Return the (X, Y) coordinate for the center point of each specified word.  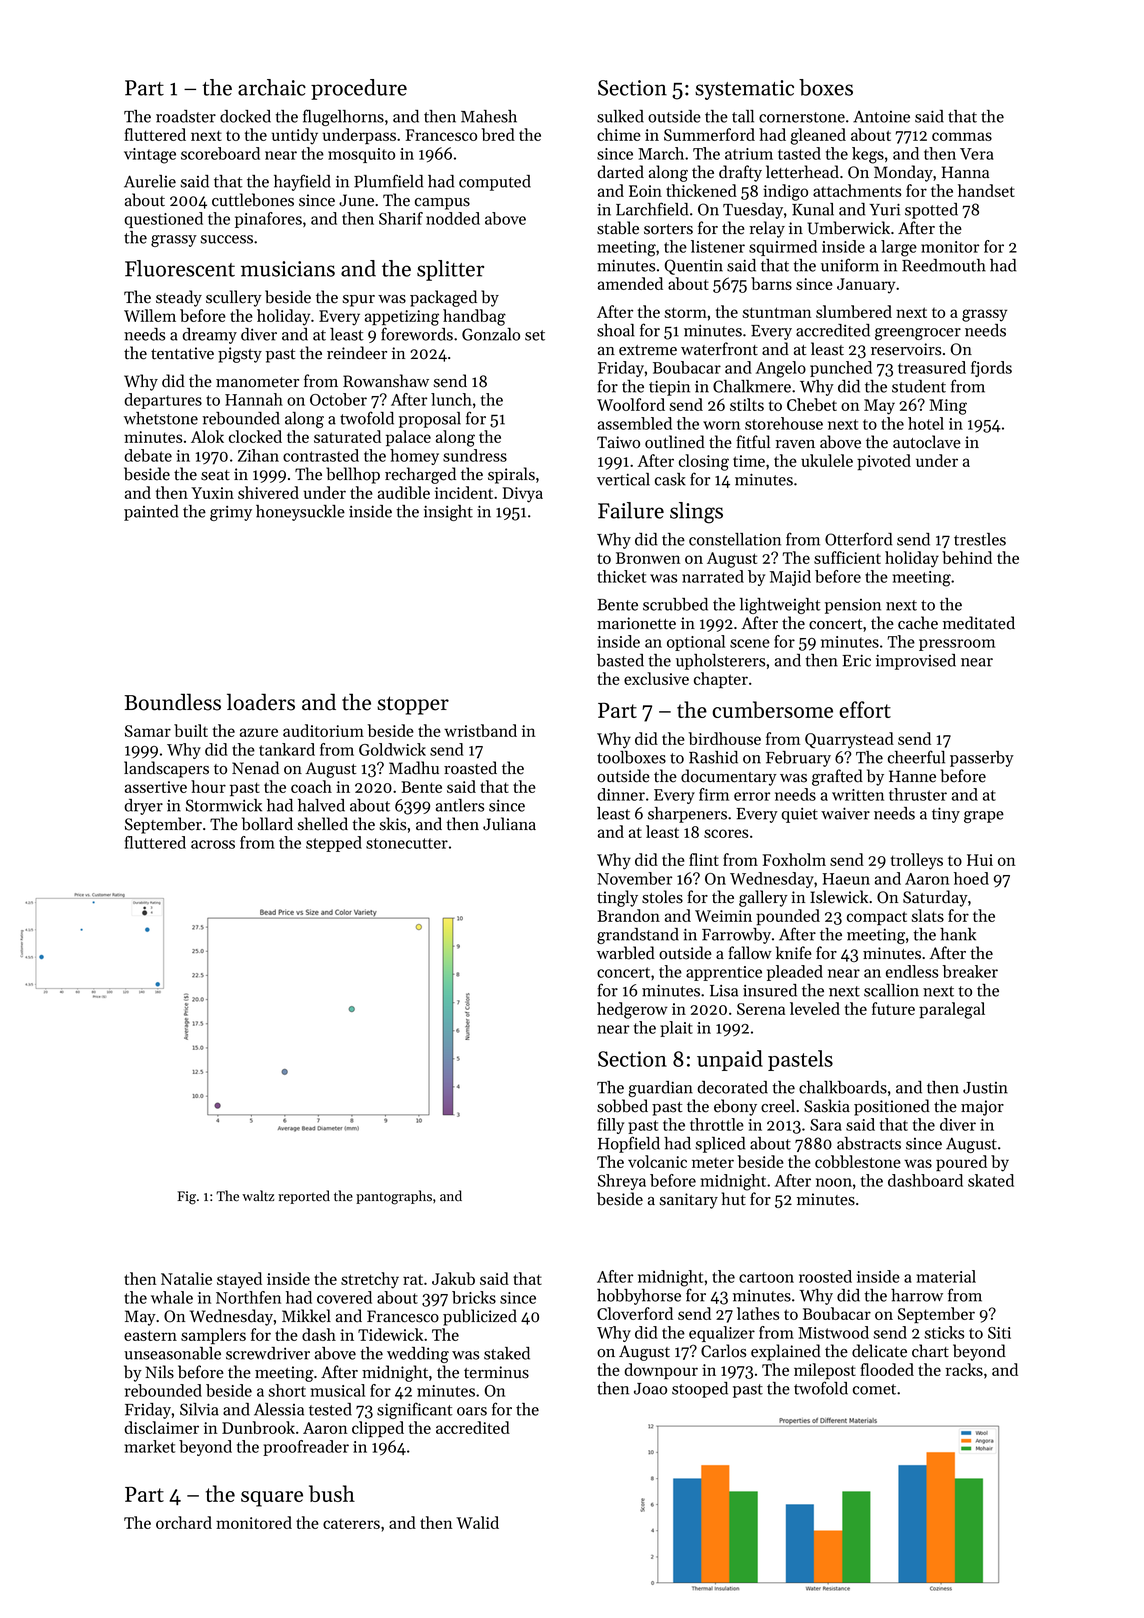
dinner (621, 794)
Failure (631, 510)
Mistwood (833, 1332)
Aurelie (150, 181)
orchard (184, 1522)
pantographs (394, 1197)
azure (259, 732)
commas (962, 136)
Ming (948, 407)
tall (743, 116)
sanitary (689, 1201)
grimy (231, 513)
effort (865, 709)
